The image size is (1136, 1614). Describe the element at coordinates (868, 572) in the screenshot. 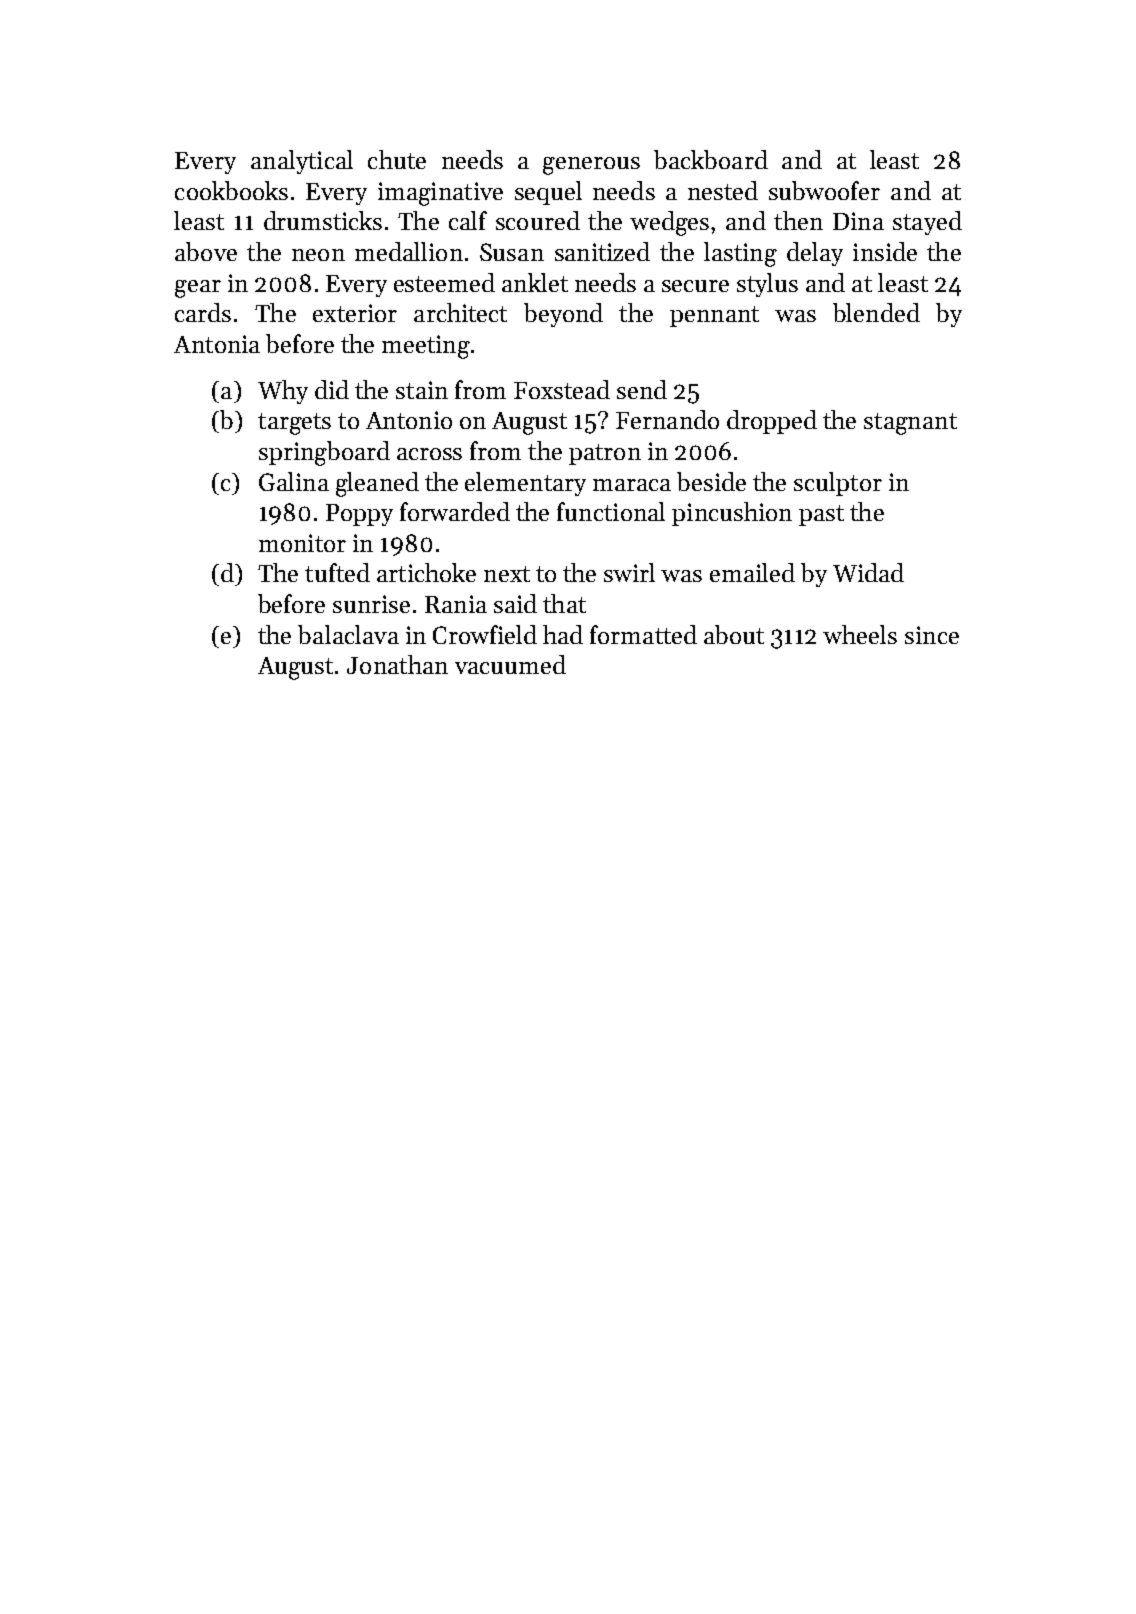

I see `Widad` at that location.
